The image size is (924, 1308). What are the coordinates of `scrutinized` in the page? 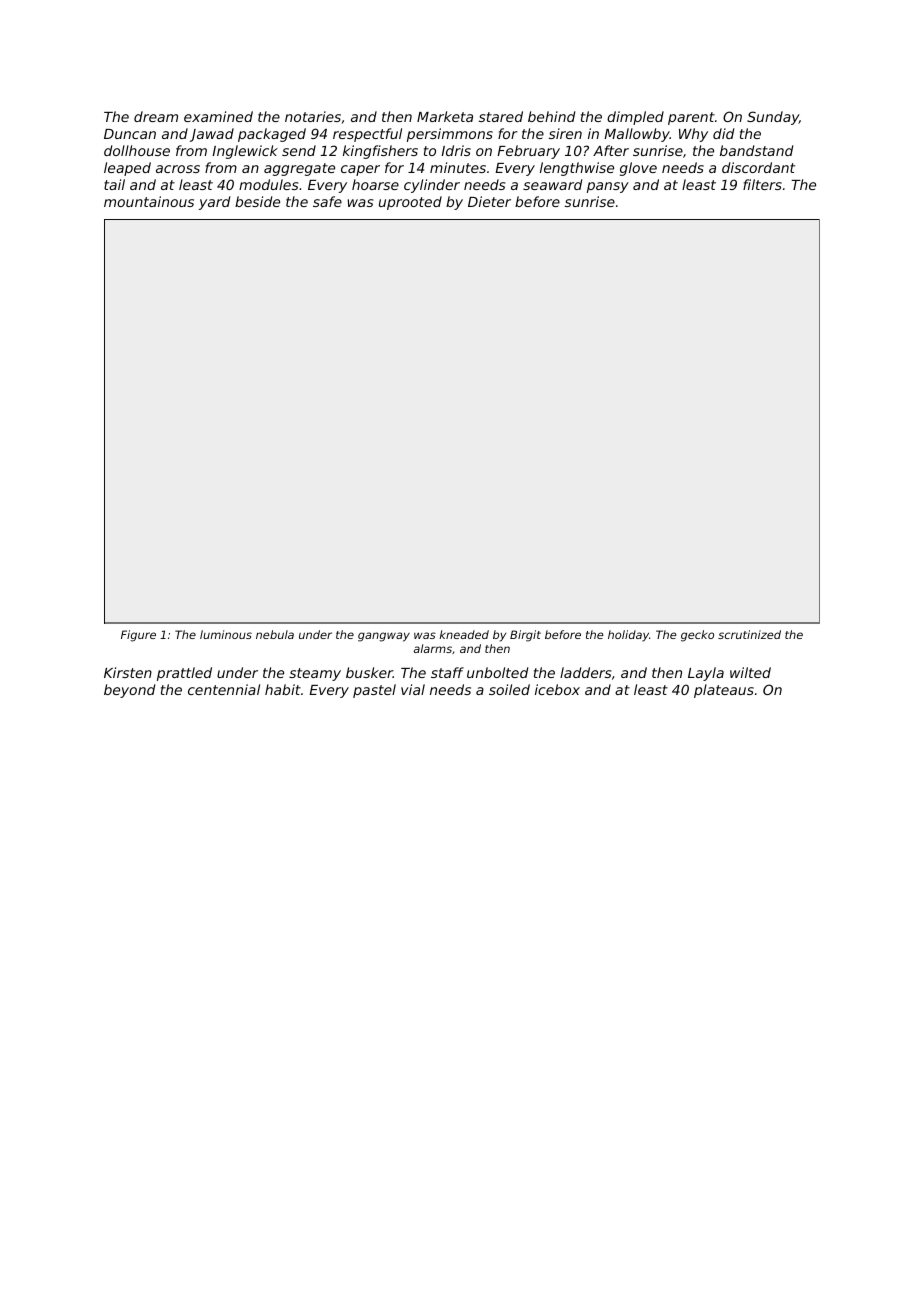 It's located at (749, 634).
